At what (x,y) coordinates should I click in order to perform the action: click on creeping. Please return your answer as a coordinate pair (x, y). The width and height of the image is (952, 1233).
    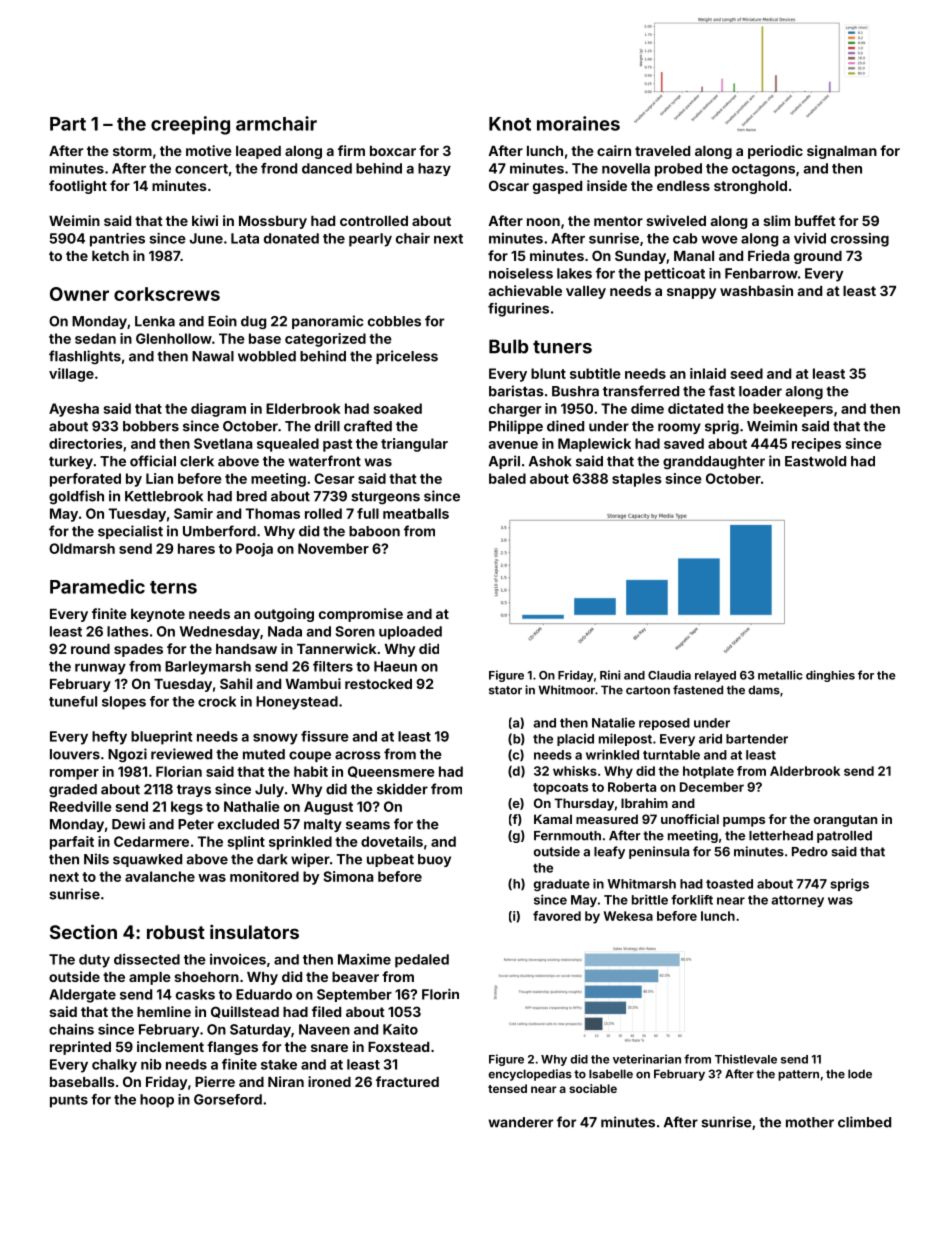
    Looking at the image, I should click on (190, 125).
